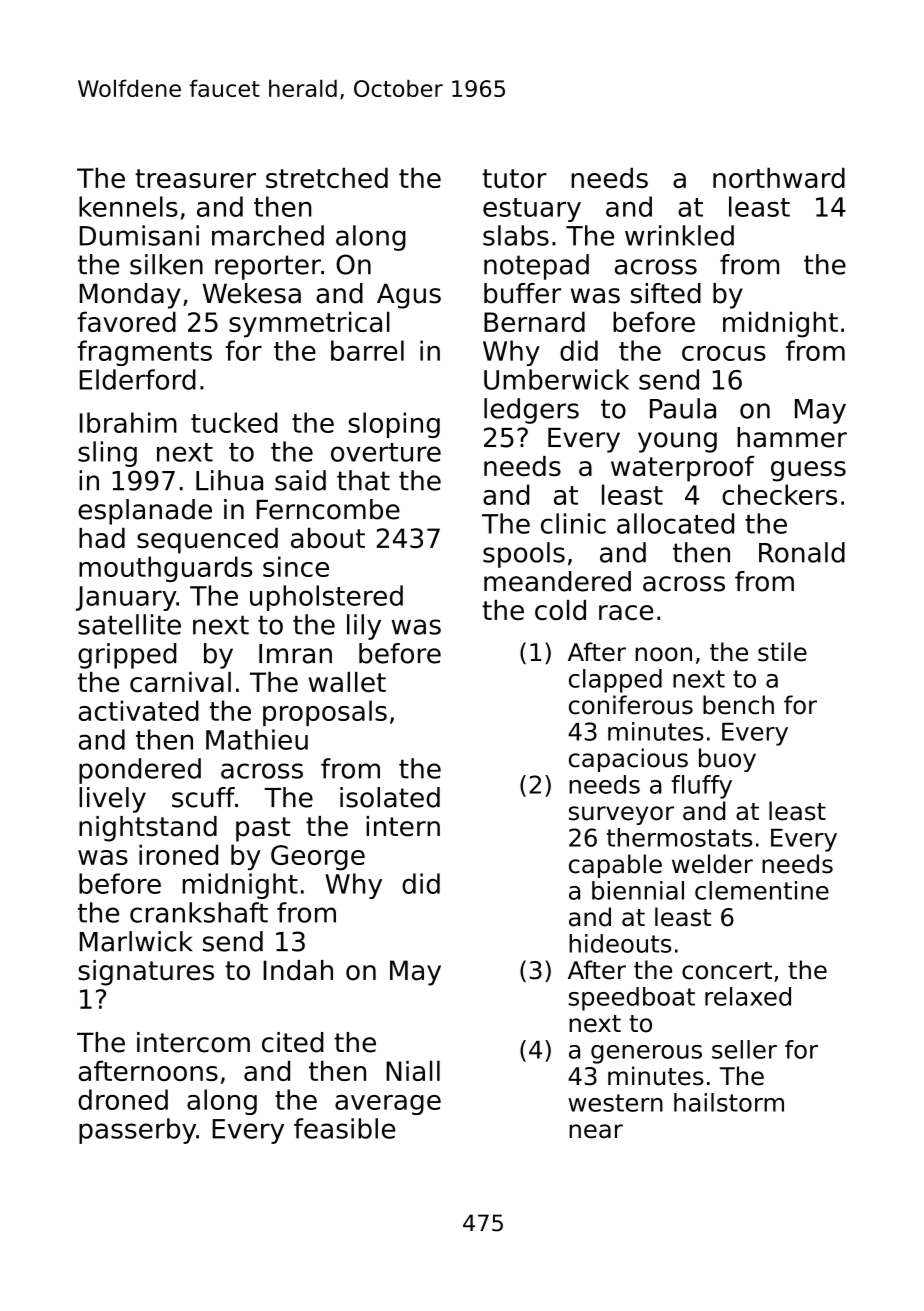  Describe the element at coordinates (268, 267) in the image. I see `reporter` at that location.
